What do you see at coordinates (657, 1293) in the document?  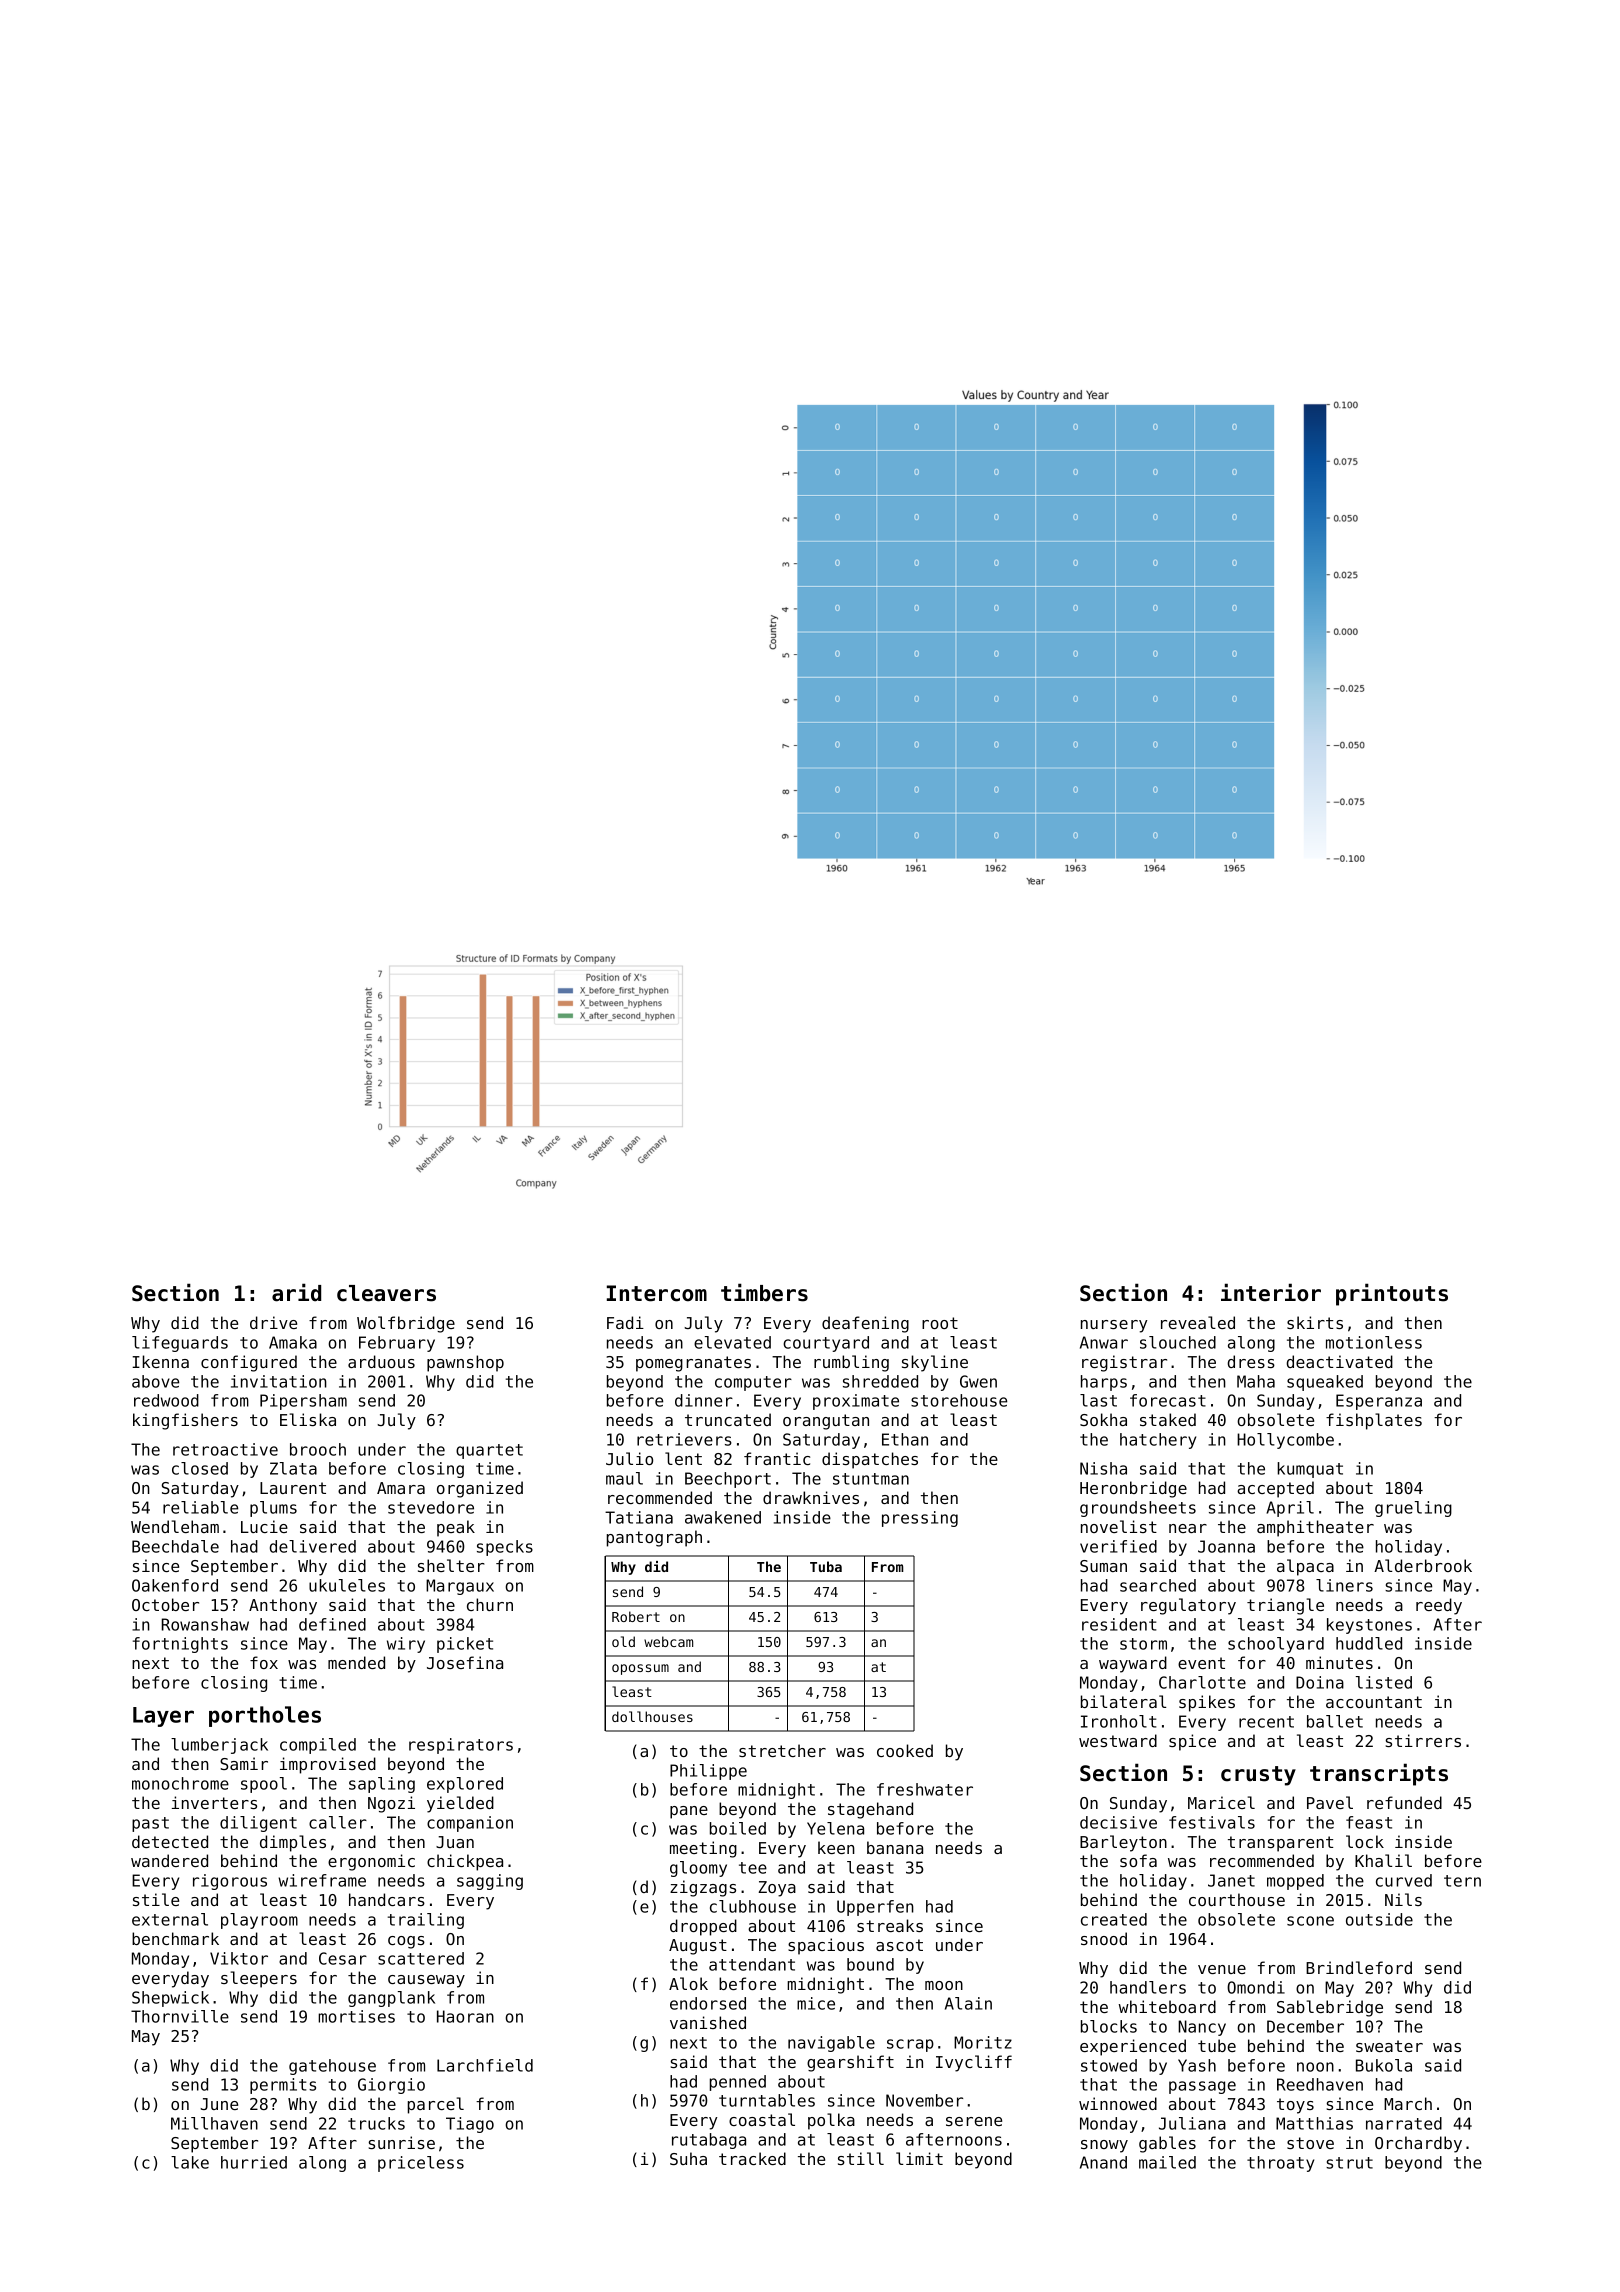 I see `Intercom` at bounding box center [657, 1293].
